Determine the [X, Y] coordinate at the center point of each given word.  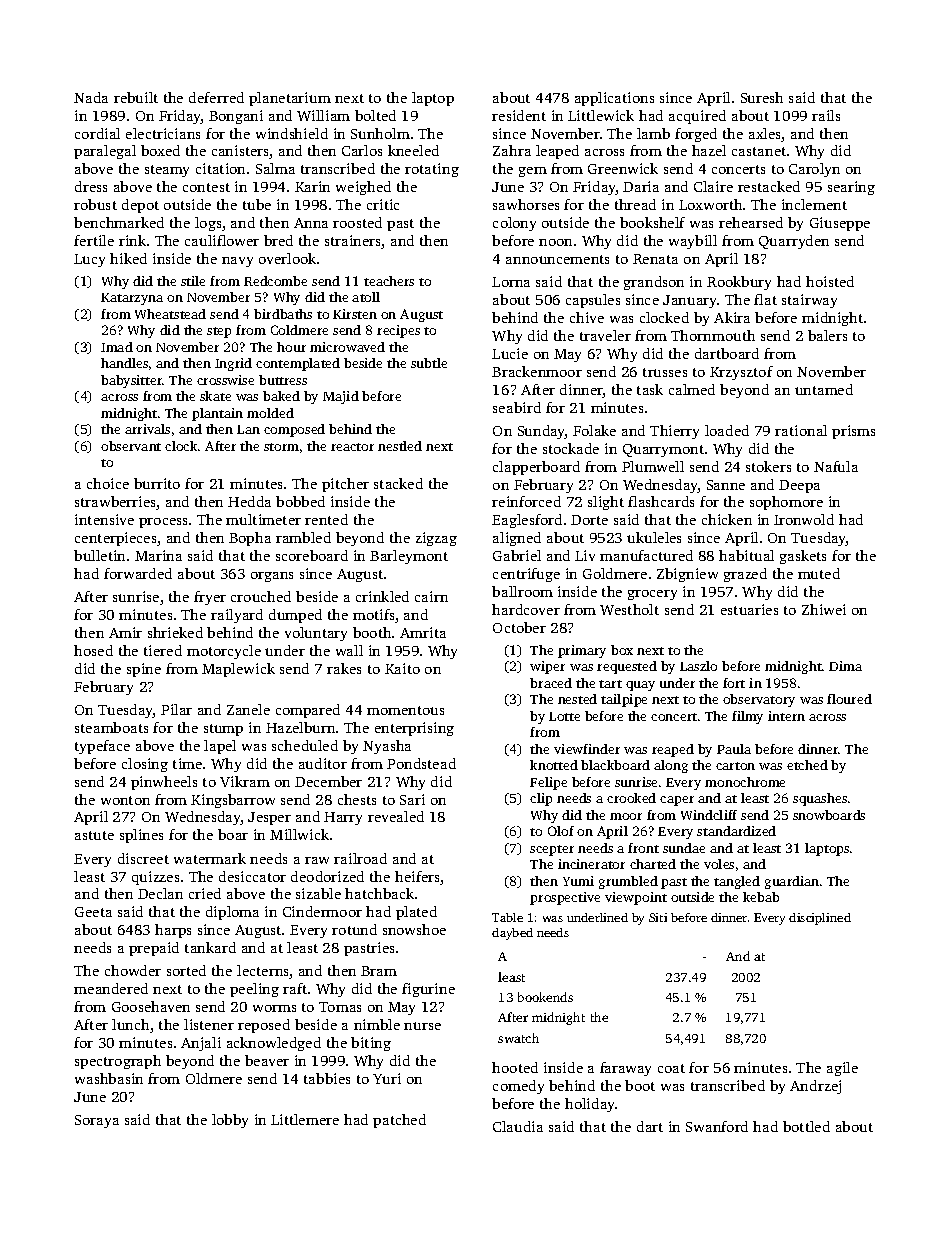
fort [734, 683]
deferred [216, 97]
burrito [157, 483]
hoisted [830, 281]
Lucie [510, 353]
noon [555, 242]
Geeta [93, 912]
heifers [417, 876]
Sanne [726, 485]
